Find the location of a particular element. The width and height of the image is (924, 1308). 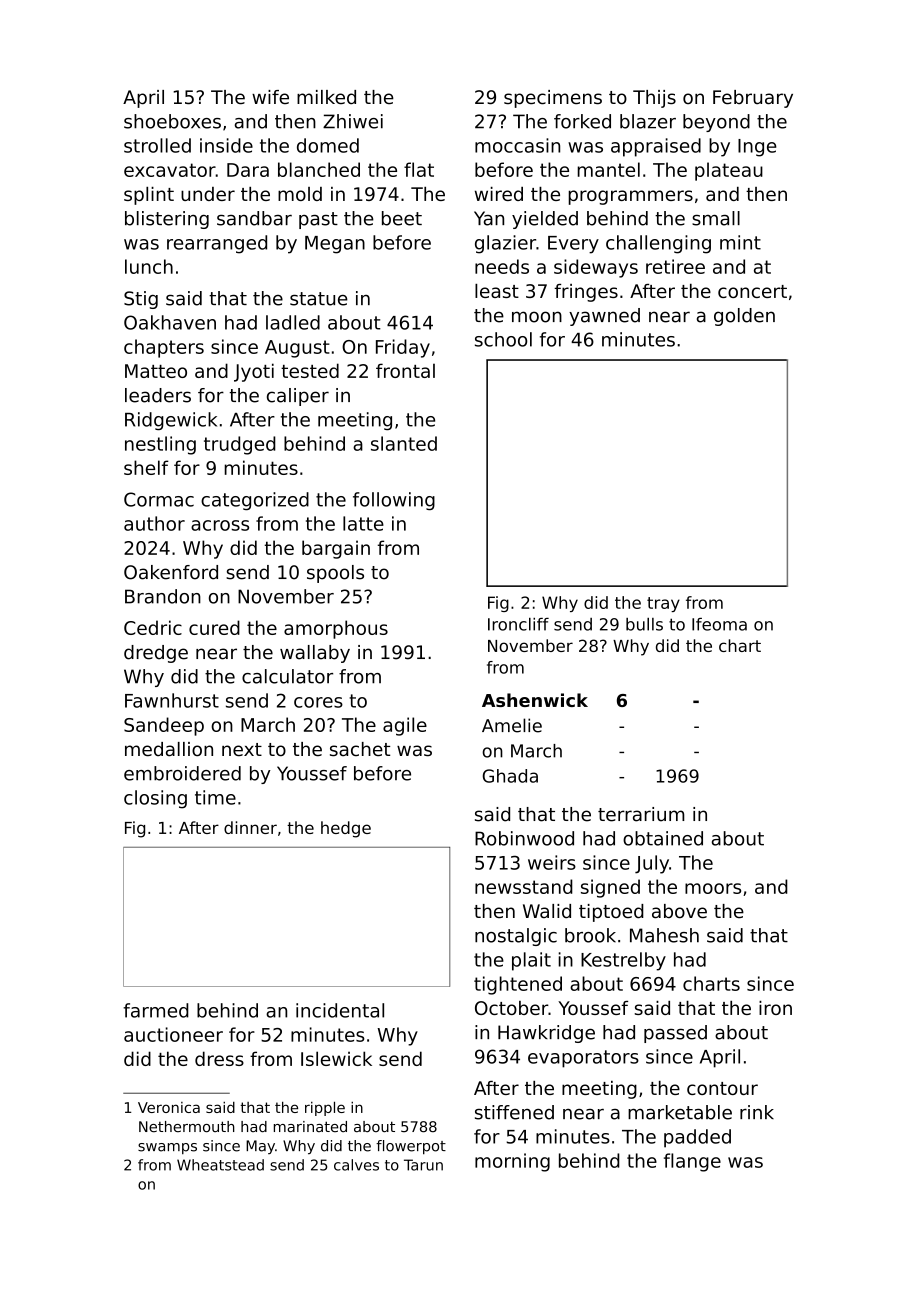

moors is located at coordinates (713, 888).
